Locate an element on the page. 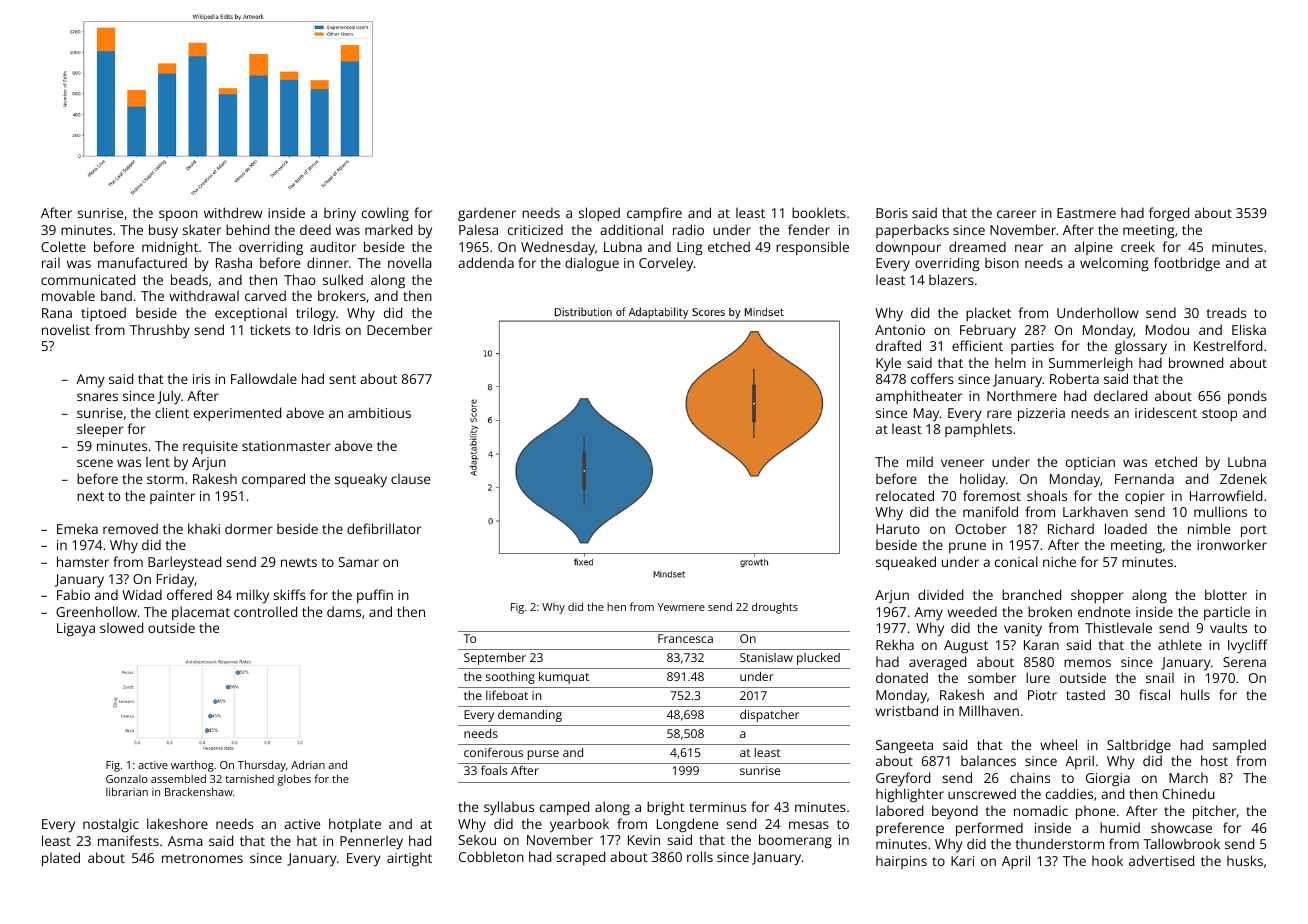 Image resolution: width=1308 pixels, height=924 pixels. booklets is located at coordinates (819, 212).
